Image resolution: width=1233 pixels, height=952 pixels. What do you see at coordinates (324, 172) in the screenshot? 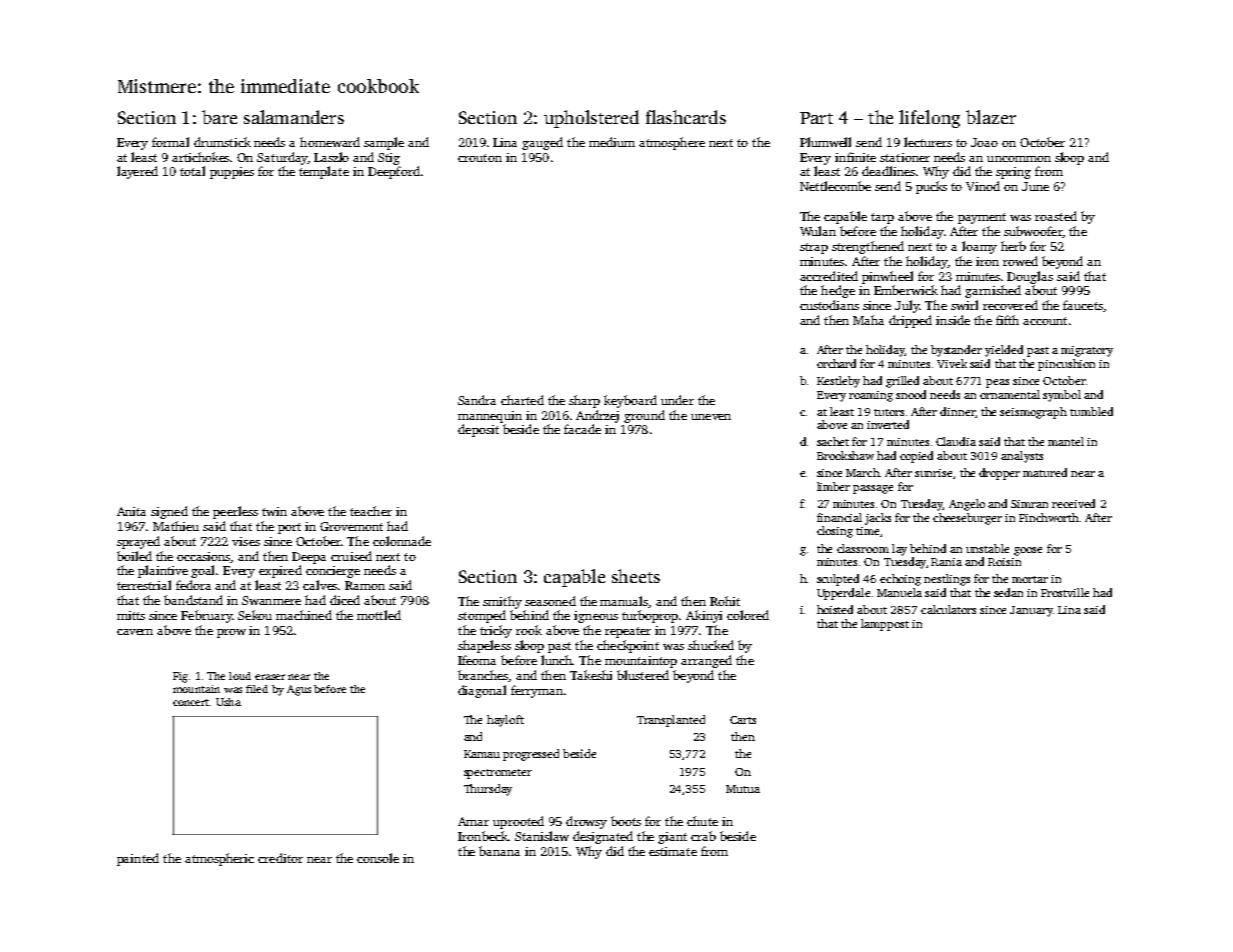
I see `template` at bounding box center [324, 172].
